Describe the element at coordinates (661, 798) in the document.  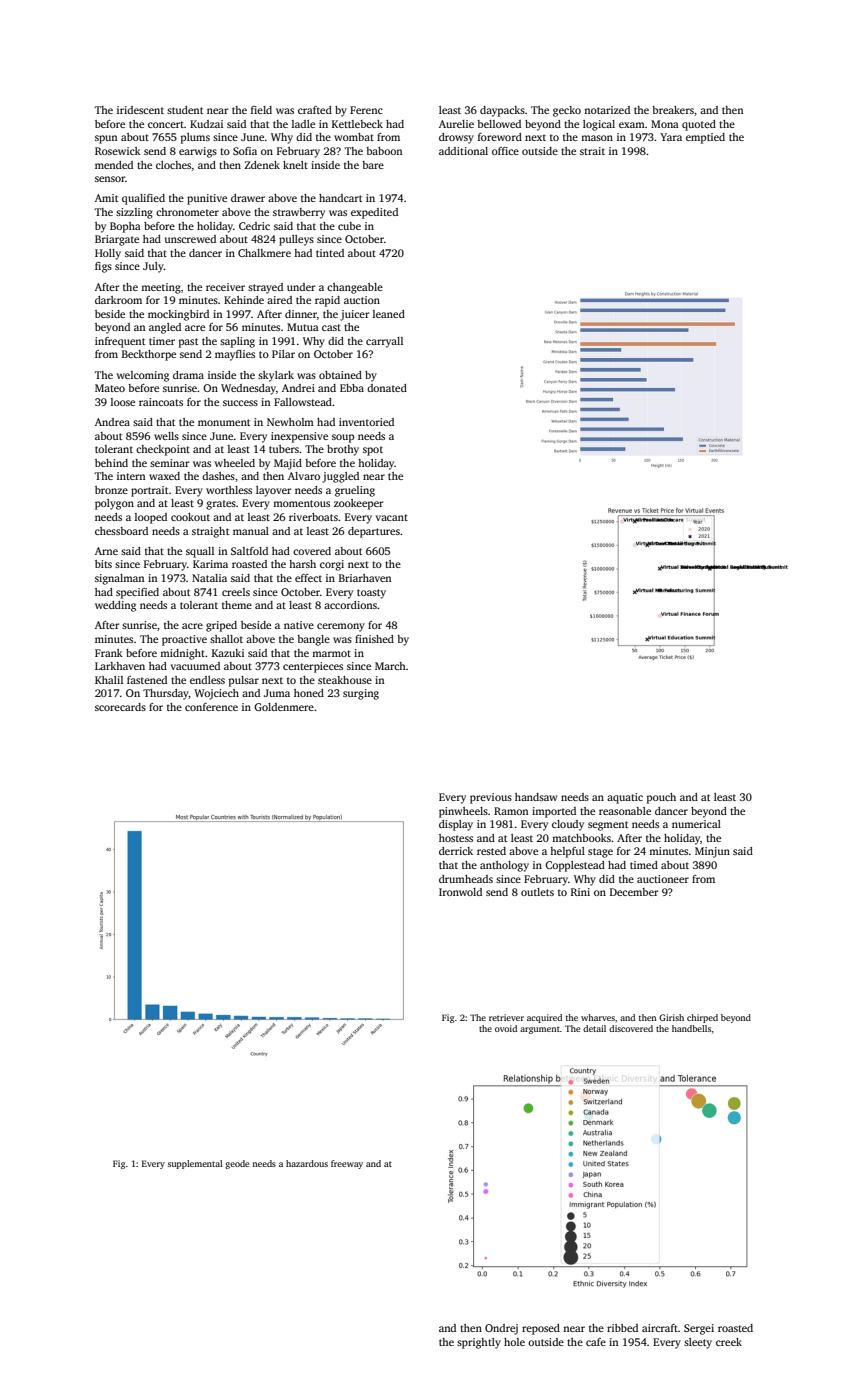
I see `pouch` at that location.
